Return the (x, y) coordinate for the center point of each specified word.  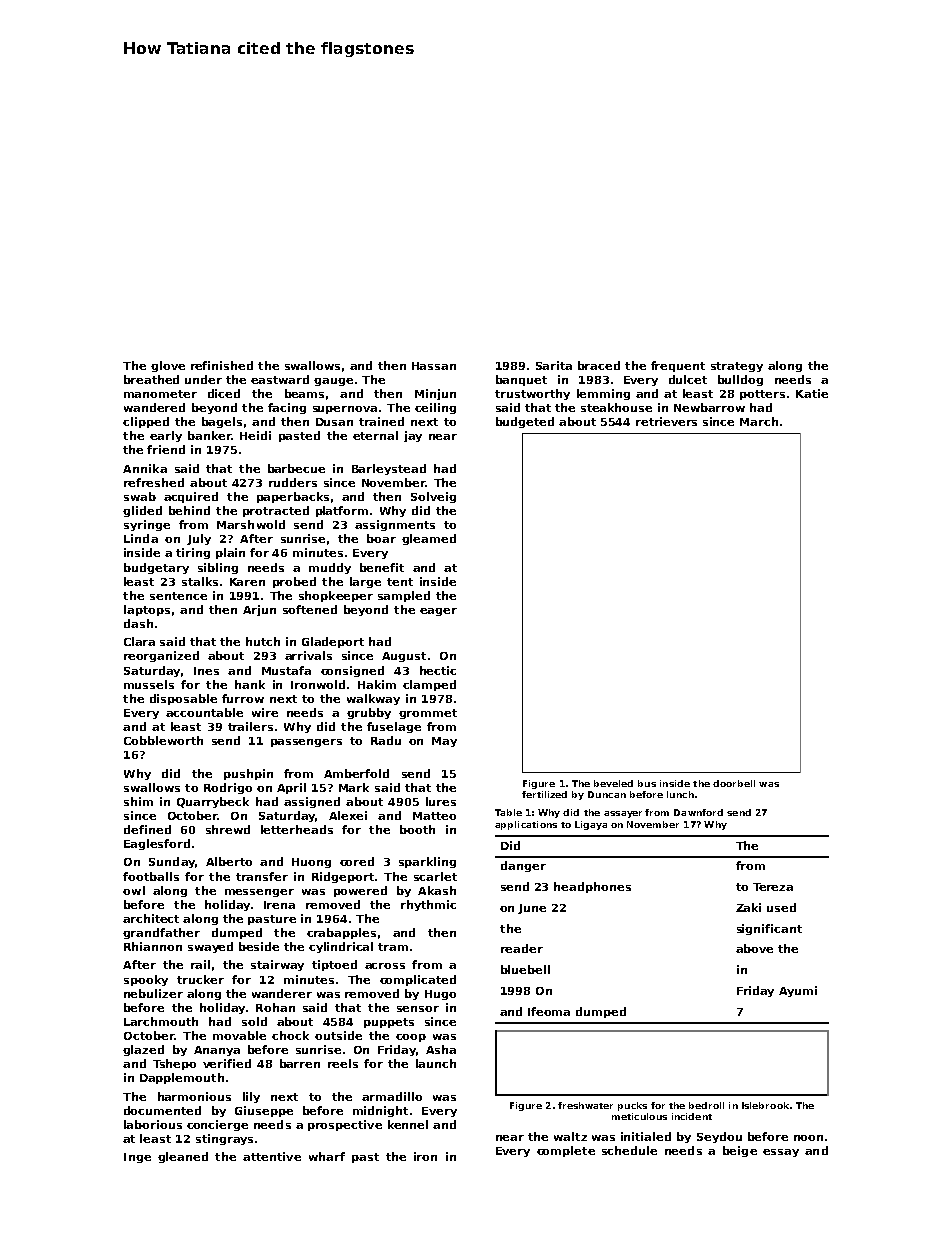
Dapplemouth (182, 1078)
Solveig (433, 497)
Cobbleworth (163, 740)
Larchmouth (161, 1021)
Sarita (554, 365)
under (203, 379)
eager (438, 612)
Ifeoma (549, 1011)
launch (436, 1063)
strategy (737, 367)
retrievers (666, 421)
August (404, 657)
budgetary (156, 568)
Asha (441, 1049)
